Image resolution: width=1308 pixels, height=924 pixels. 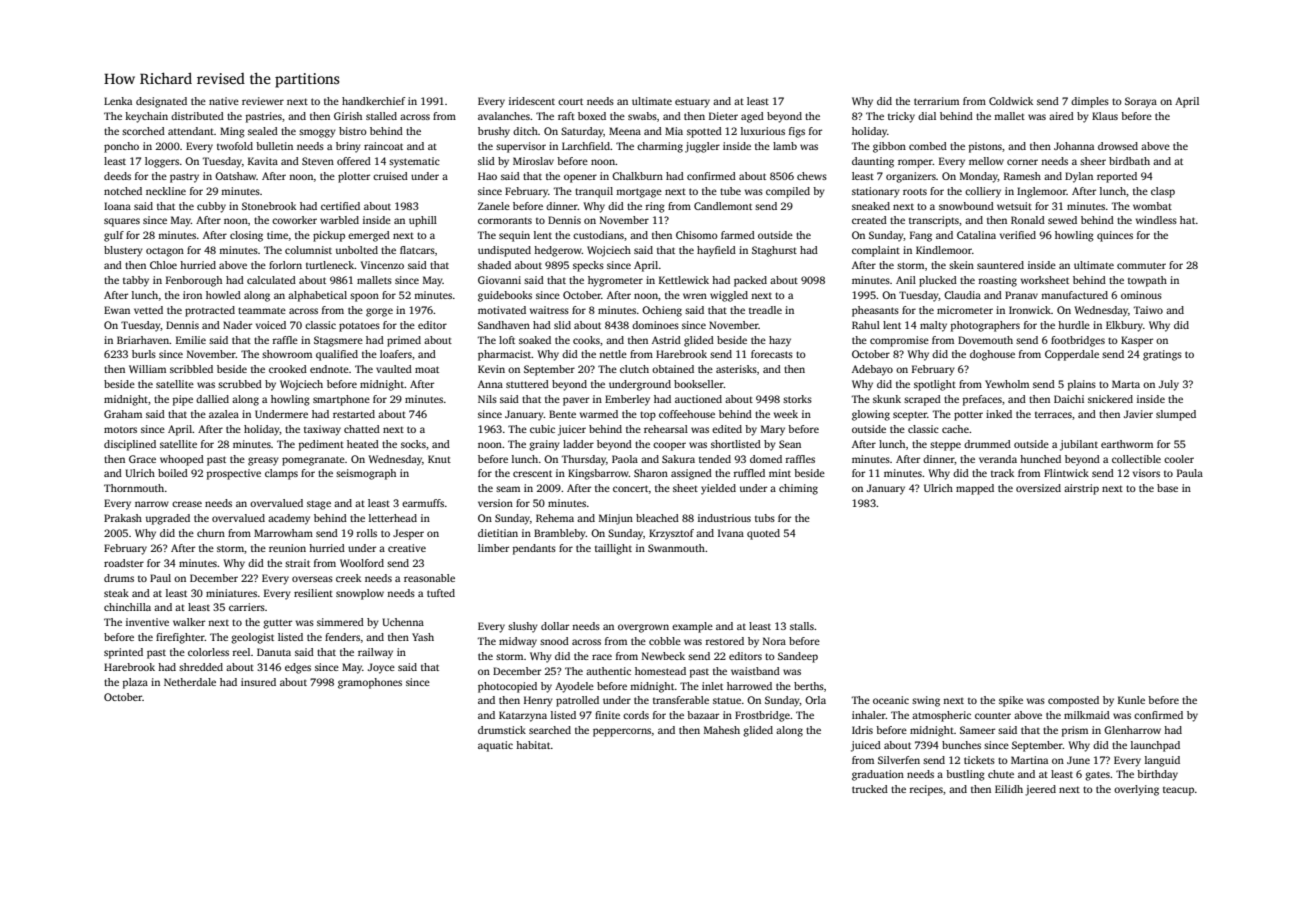 What do you see at coordinates (144, 354) in the screenshot?
I see `burls` at bounding box center [144, 354].
